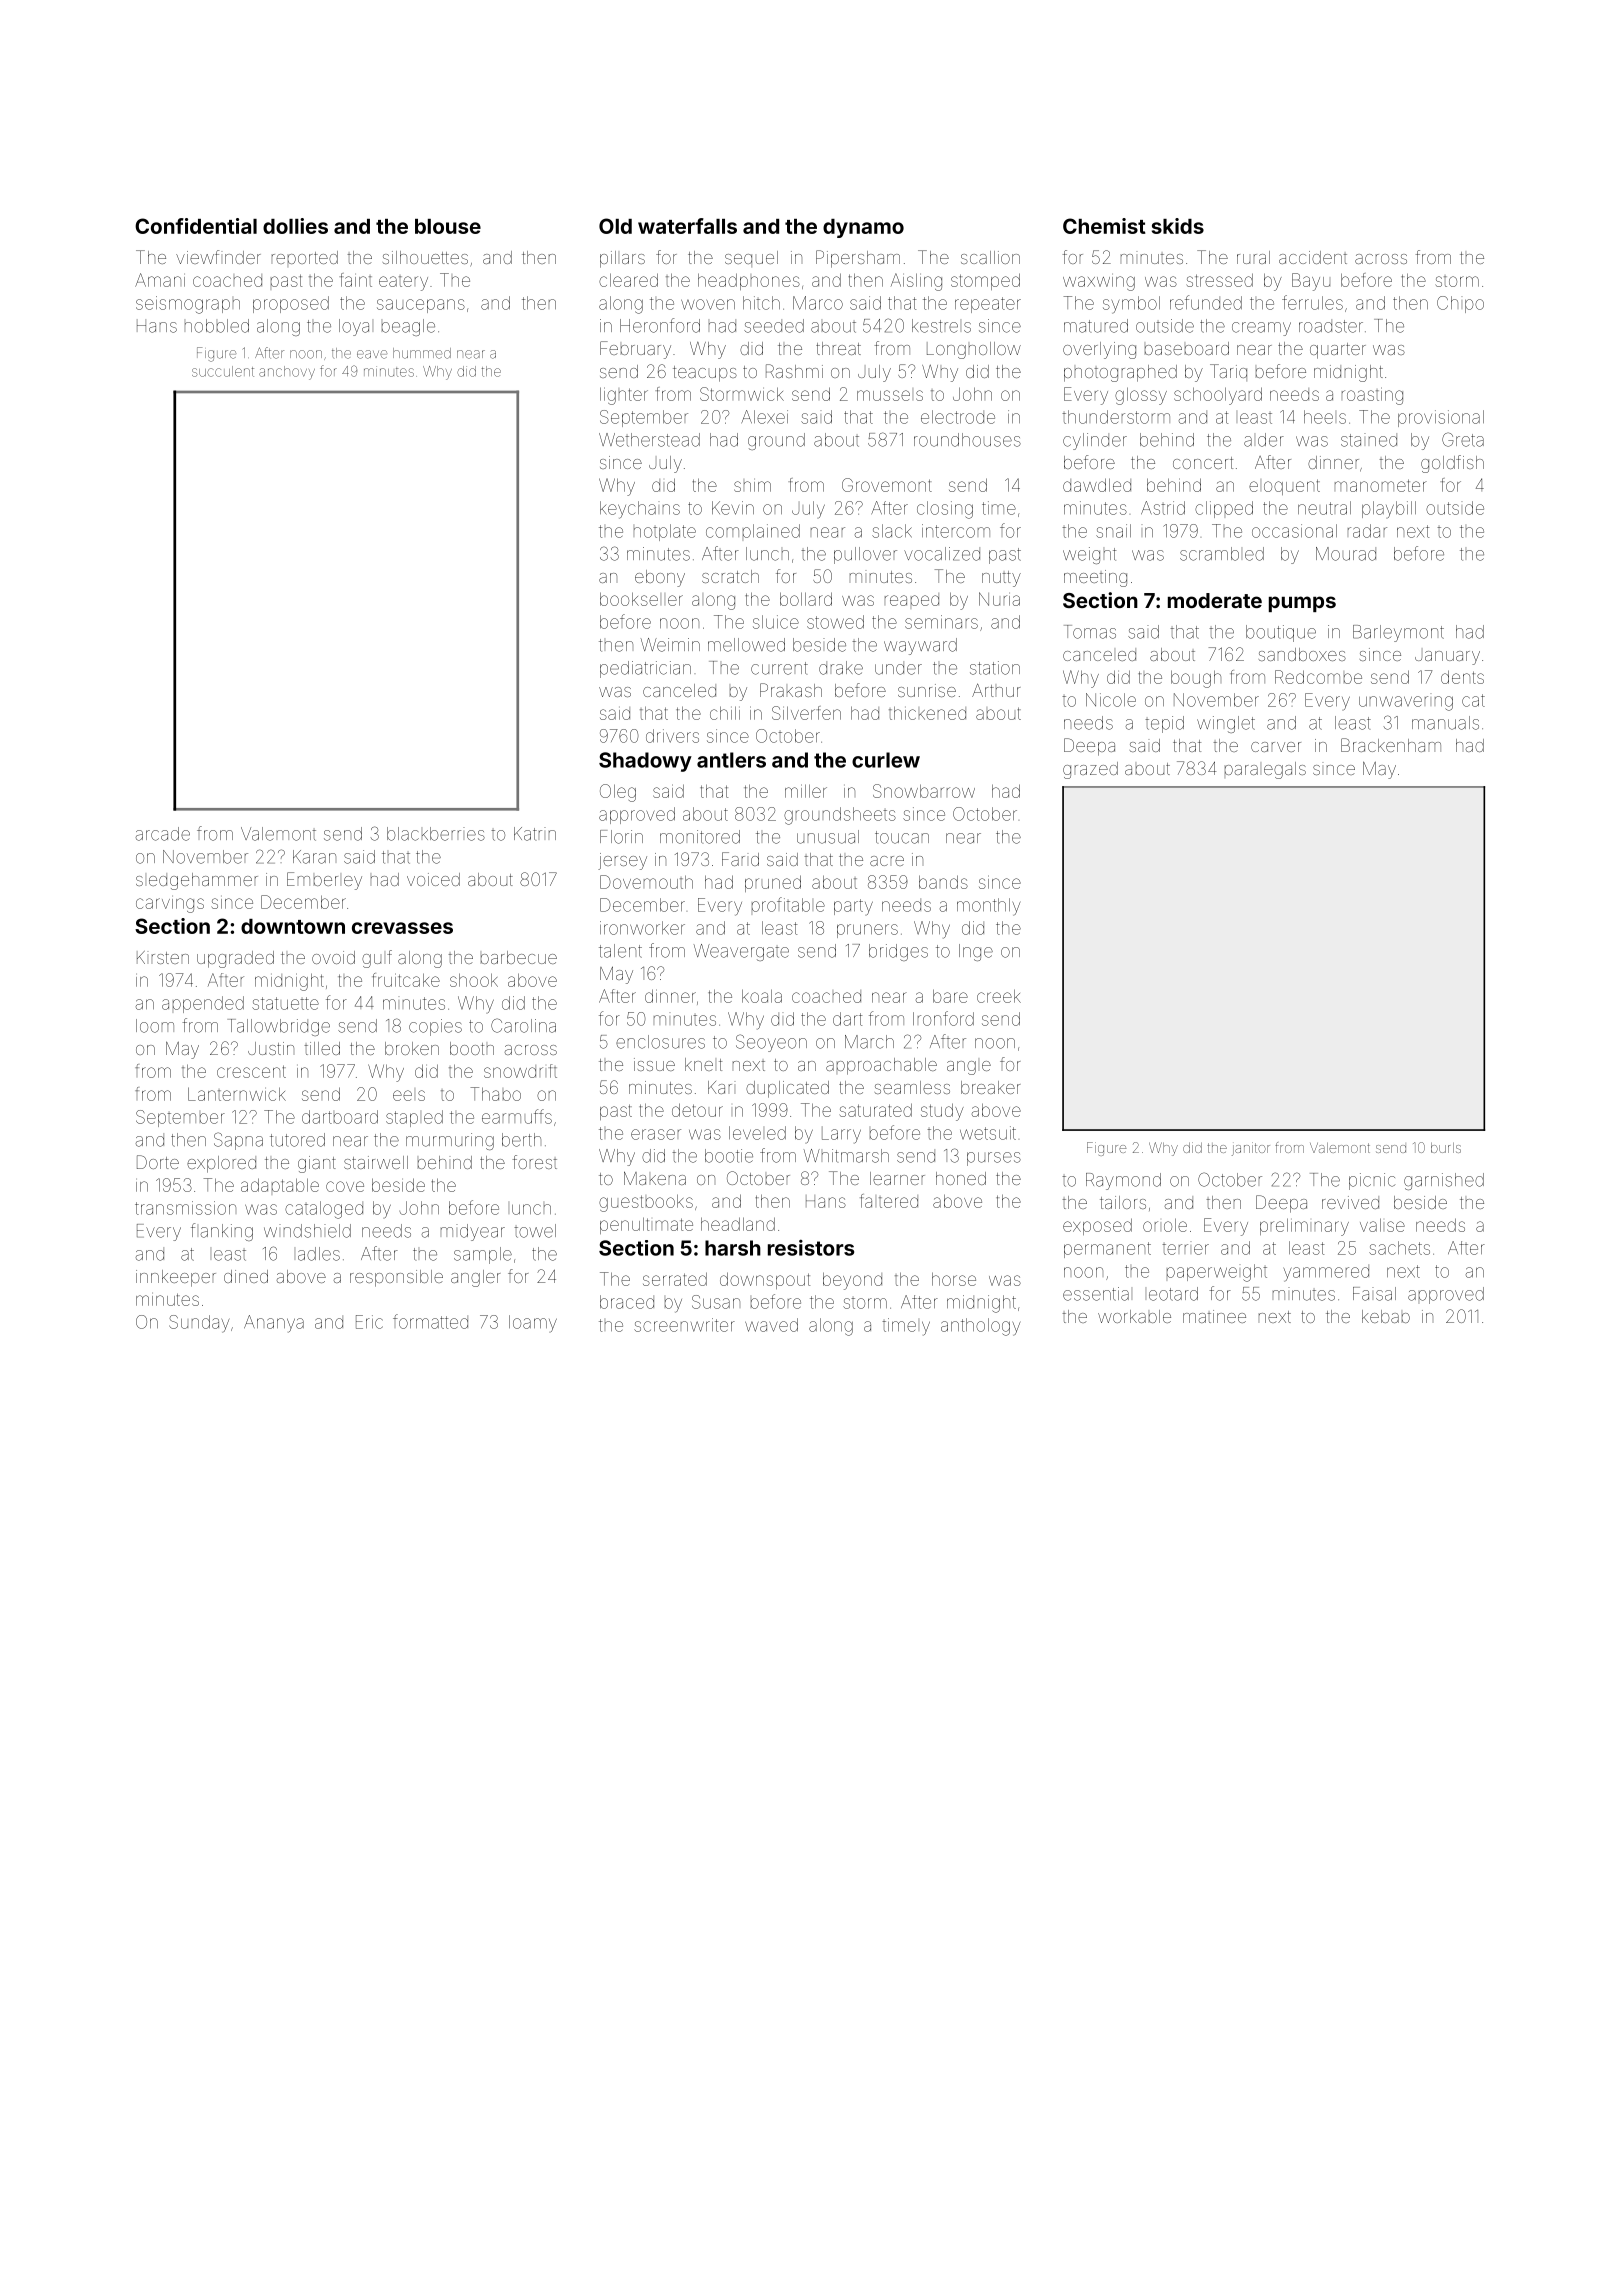 The width and height of the document is (1620, 2292). I want to click on dollies, so click(295, 226).
